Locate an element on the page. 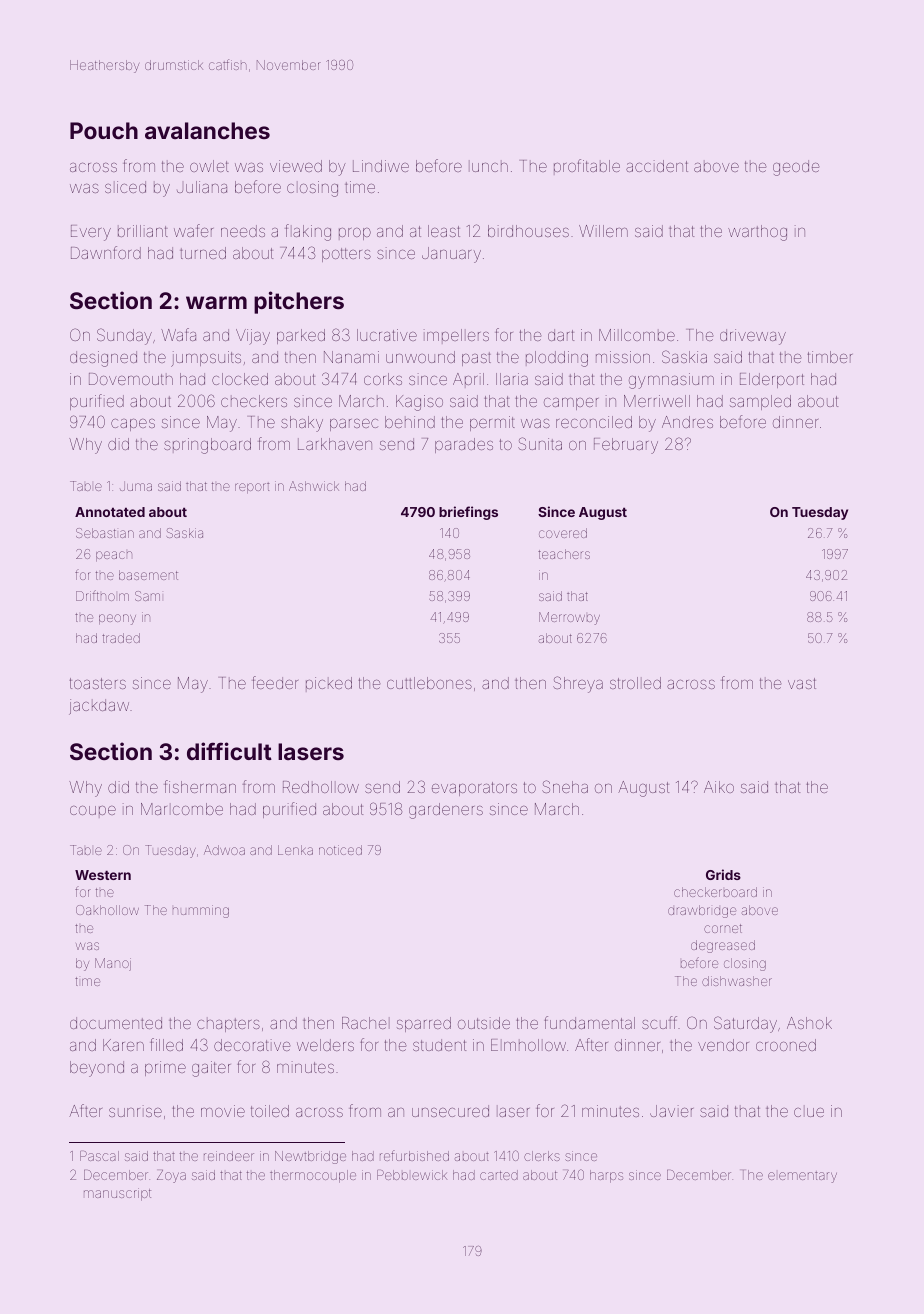 The height and width of the image is (1314, 924). sampled is located at coordinates (760, 402).
